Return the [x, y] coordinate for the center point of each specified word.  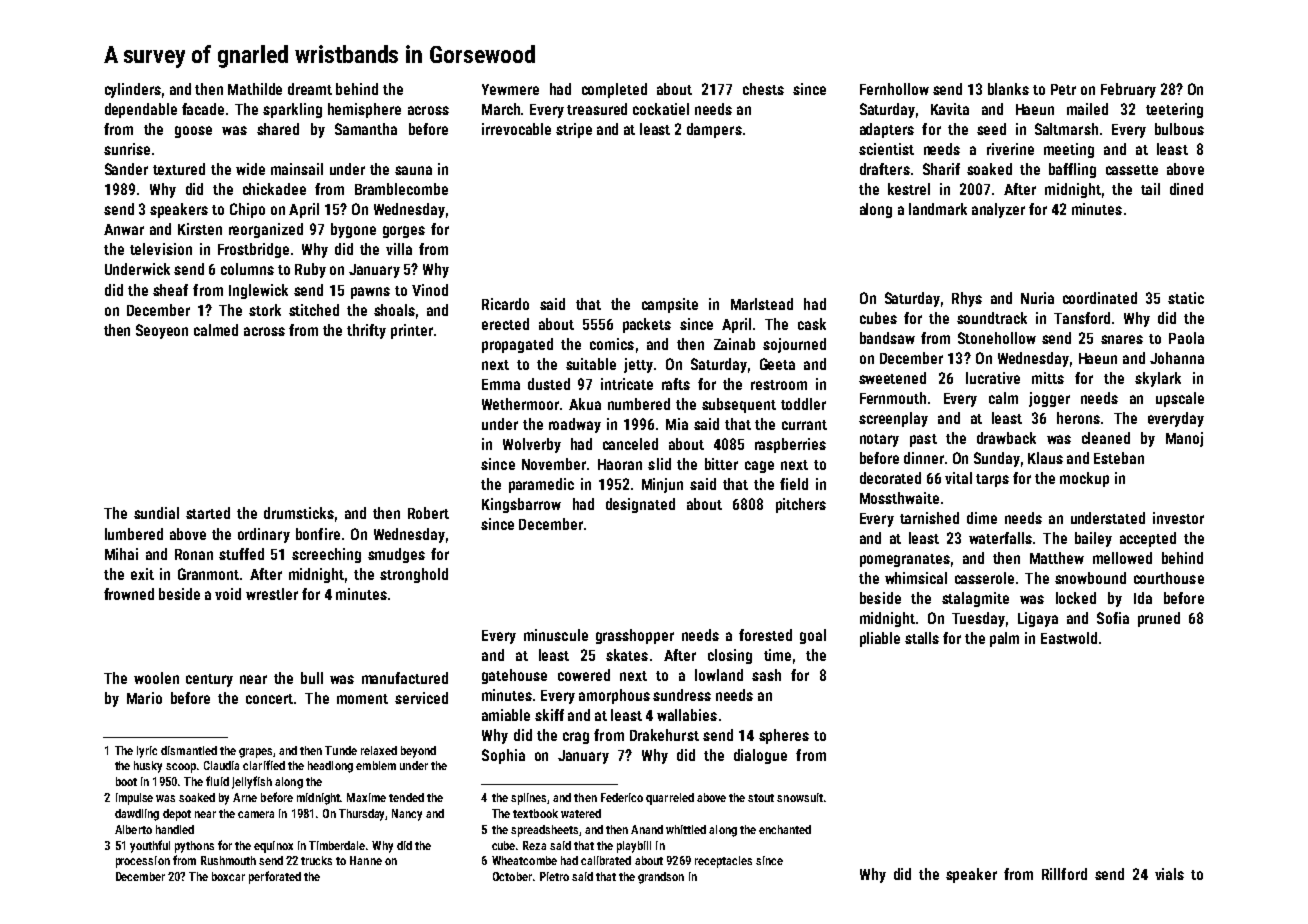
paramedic [541, 485]
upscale [1180, 399]
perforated [275, 877]
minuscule [556, 635]
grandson [661, 878]
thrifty [366, 331]
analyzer [998, 210]
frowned [129, 594]
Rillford [1064, 874]
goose [193, 132]
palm [1004, 639]
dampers [714, 130]
